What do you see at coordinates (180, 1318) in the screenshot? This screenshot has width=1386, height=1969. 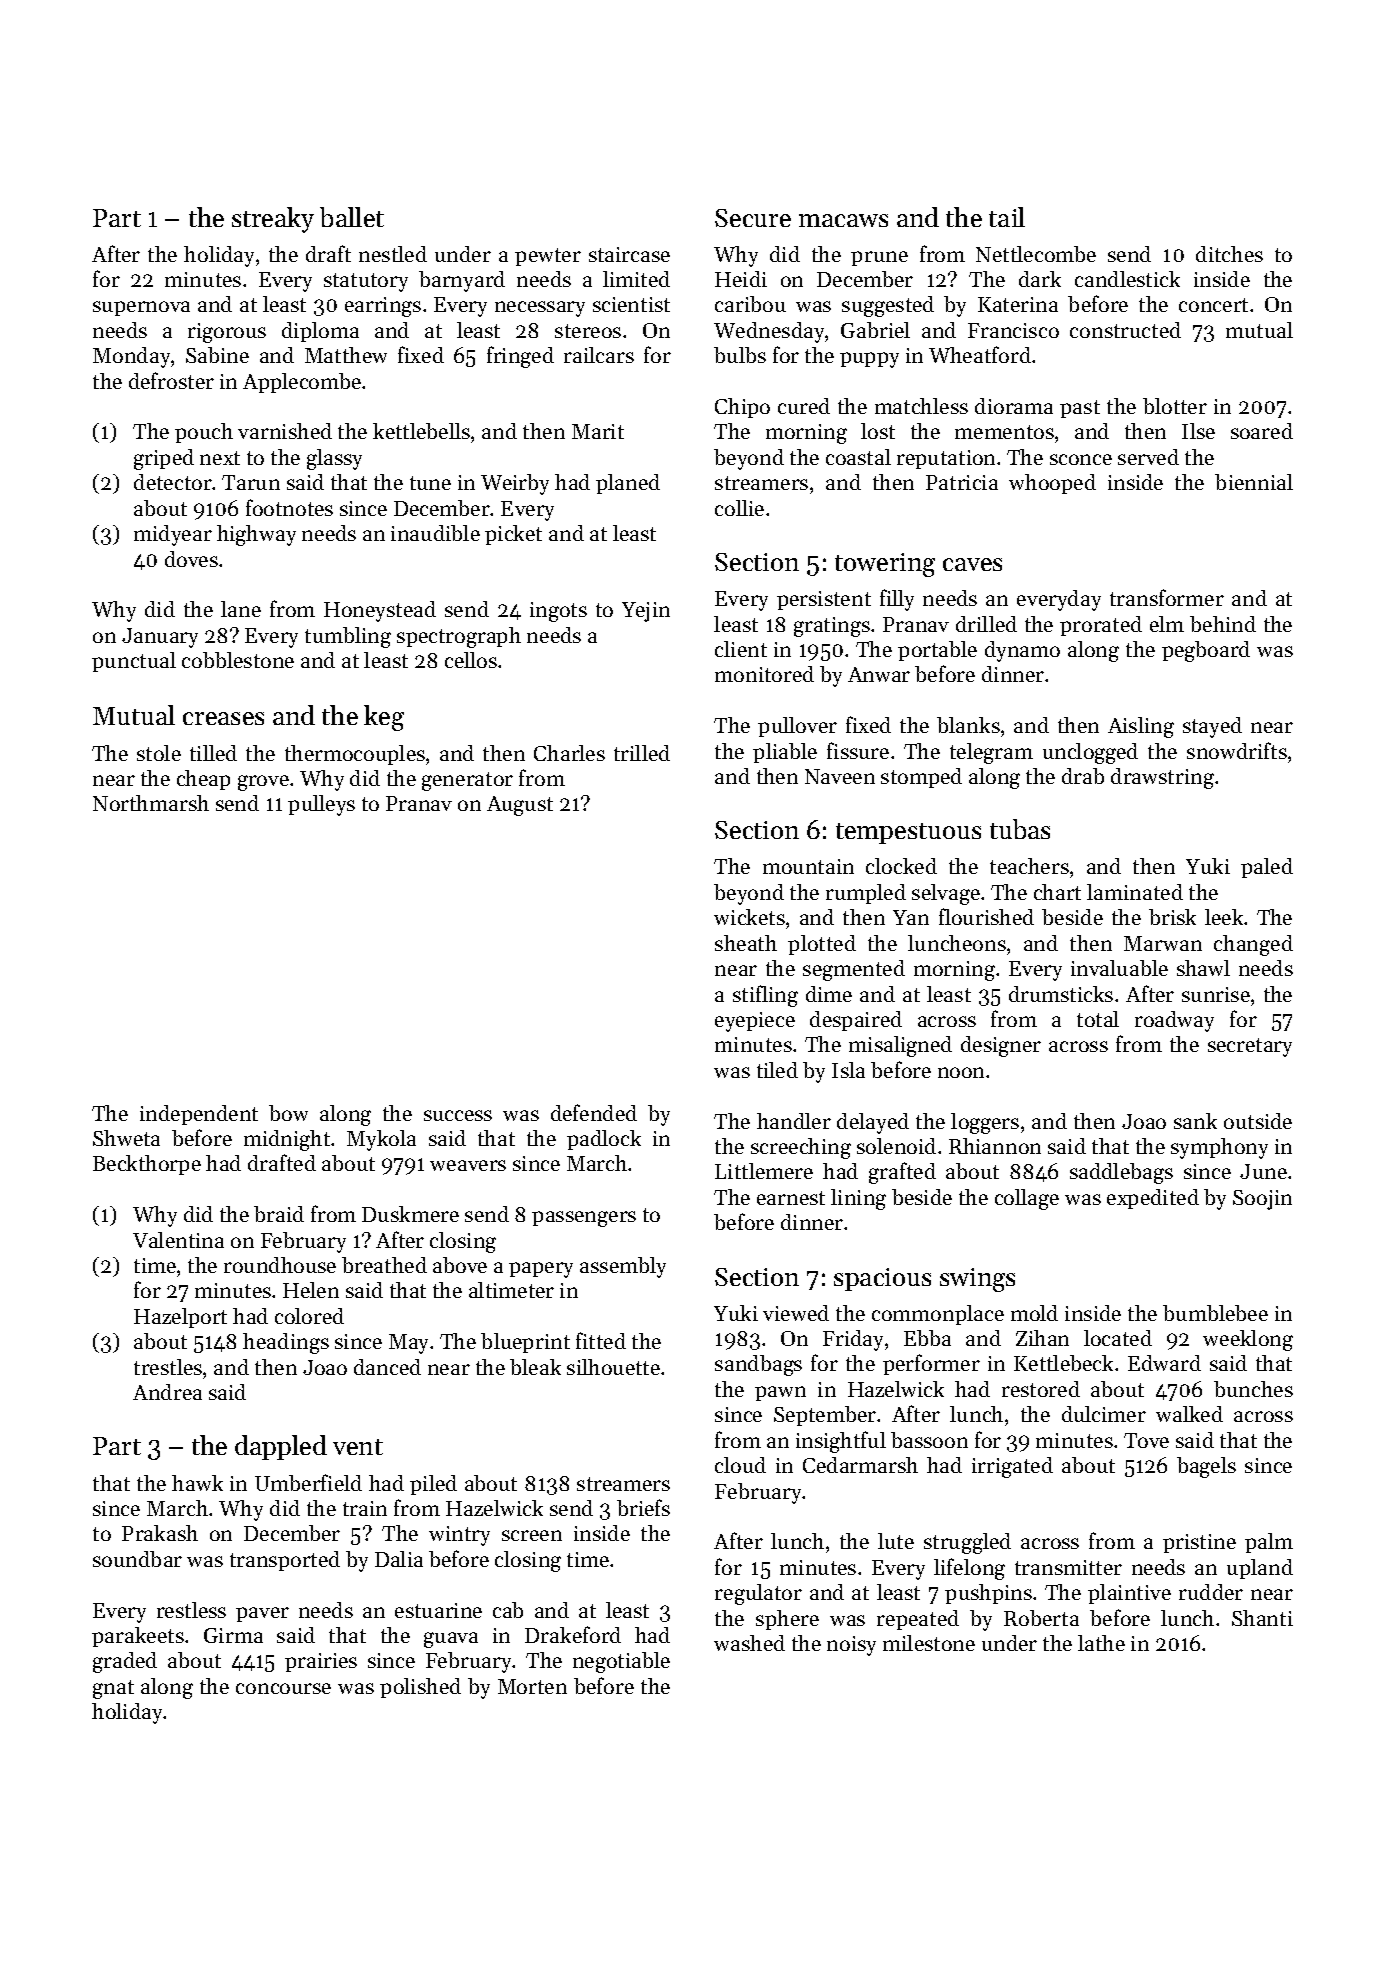 I see `Hazelport` at bounding box center [180, 1318].
